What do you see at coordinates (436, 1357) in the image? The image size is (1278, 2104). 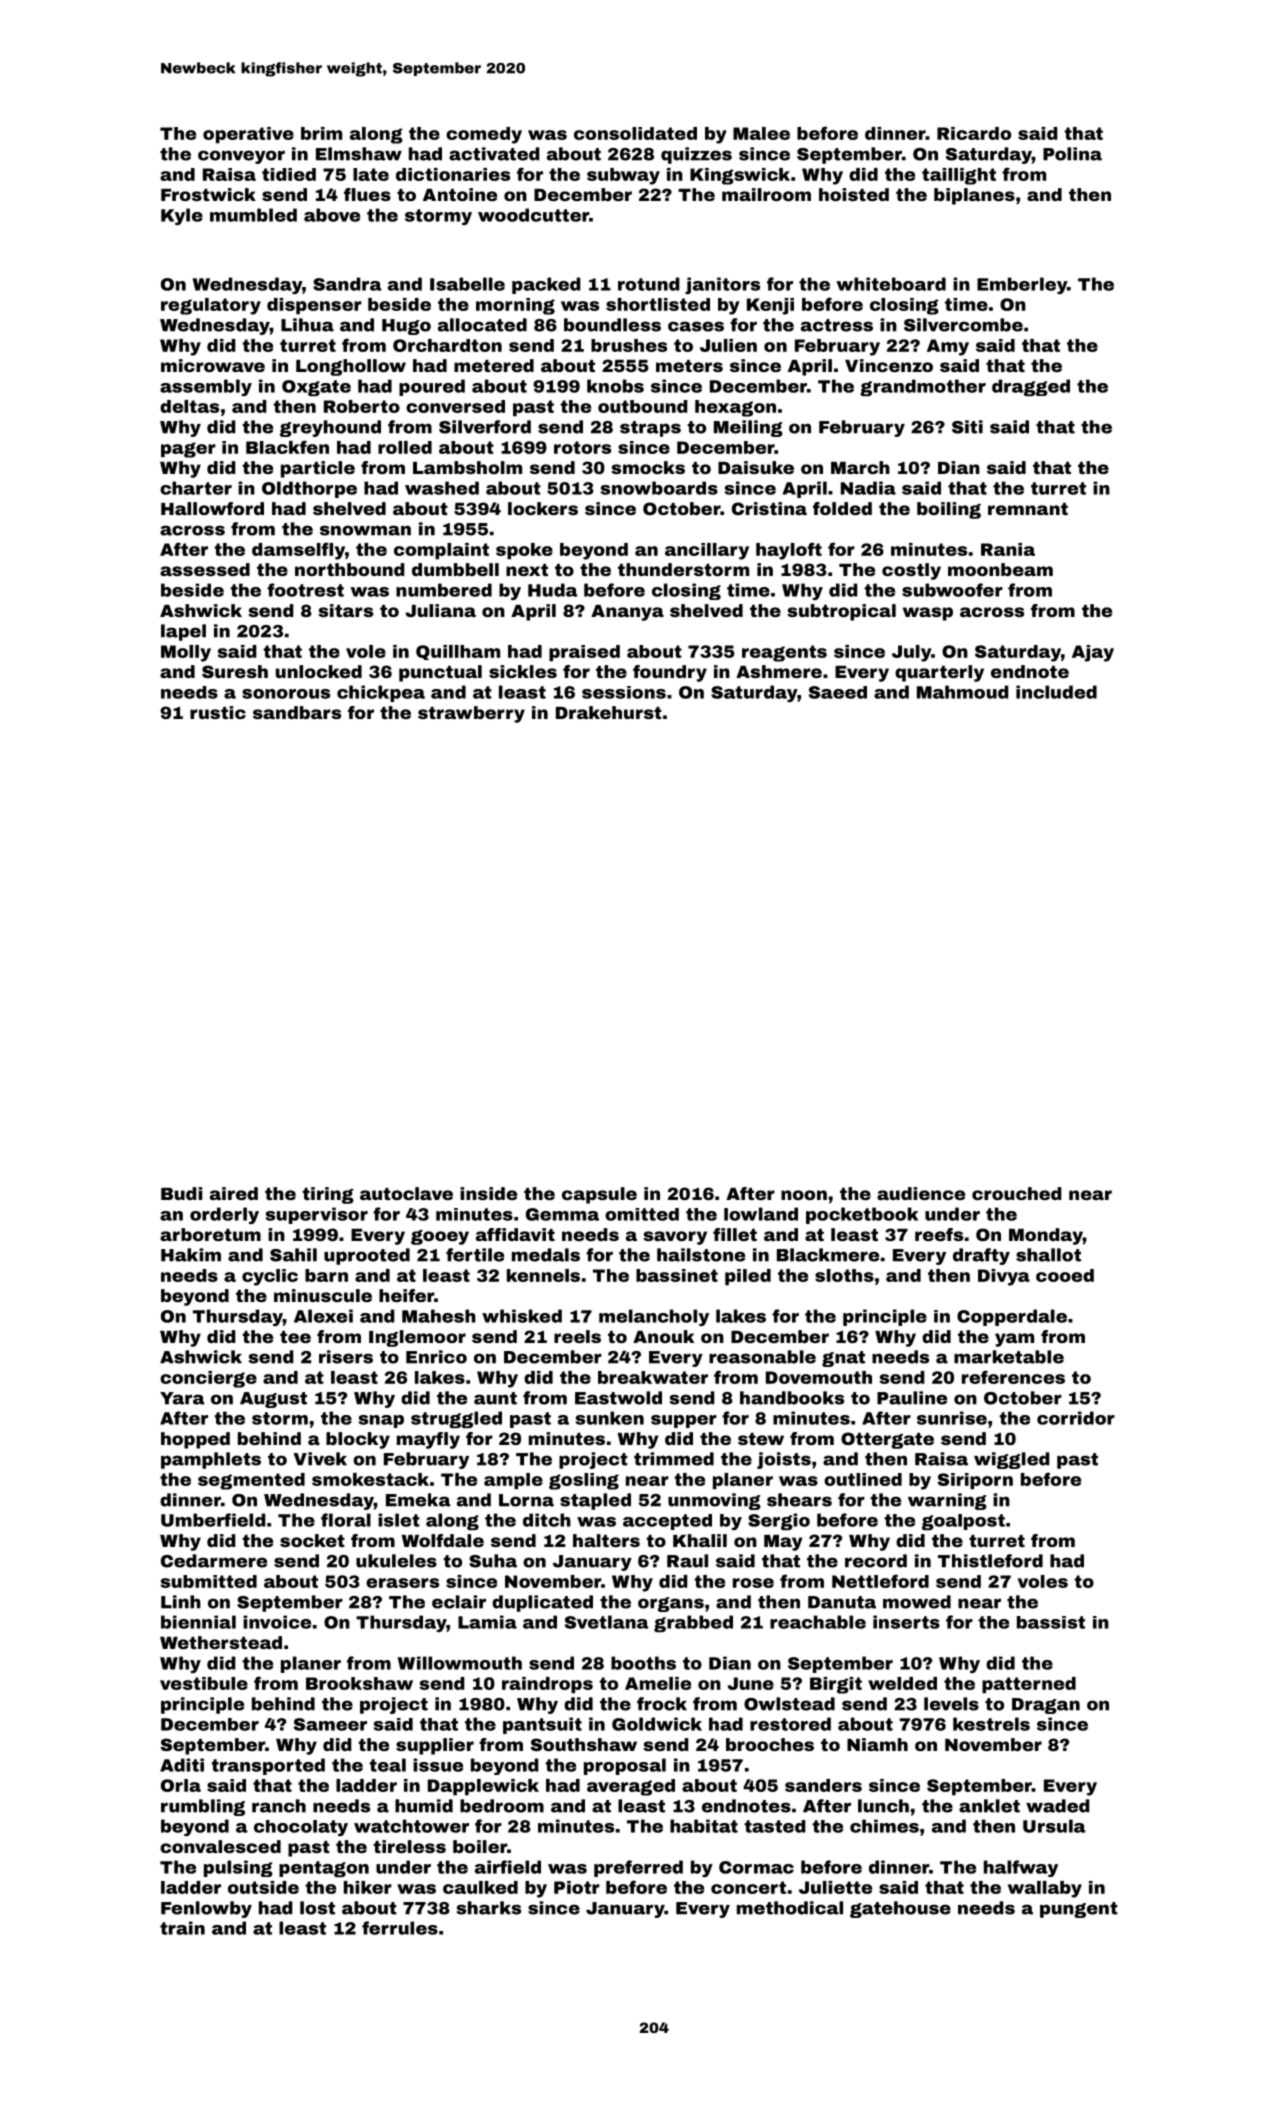 I see `Enrico` at bounding box center [436, 1357].
